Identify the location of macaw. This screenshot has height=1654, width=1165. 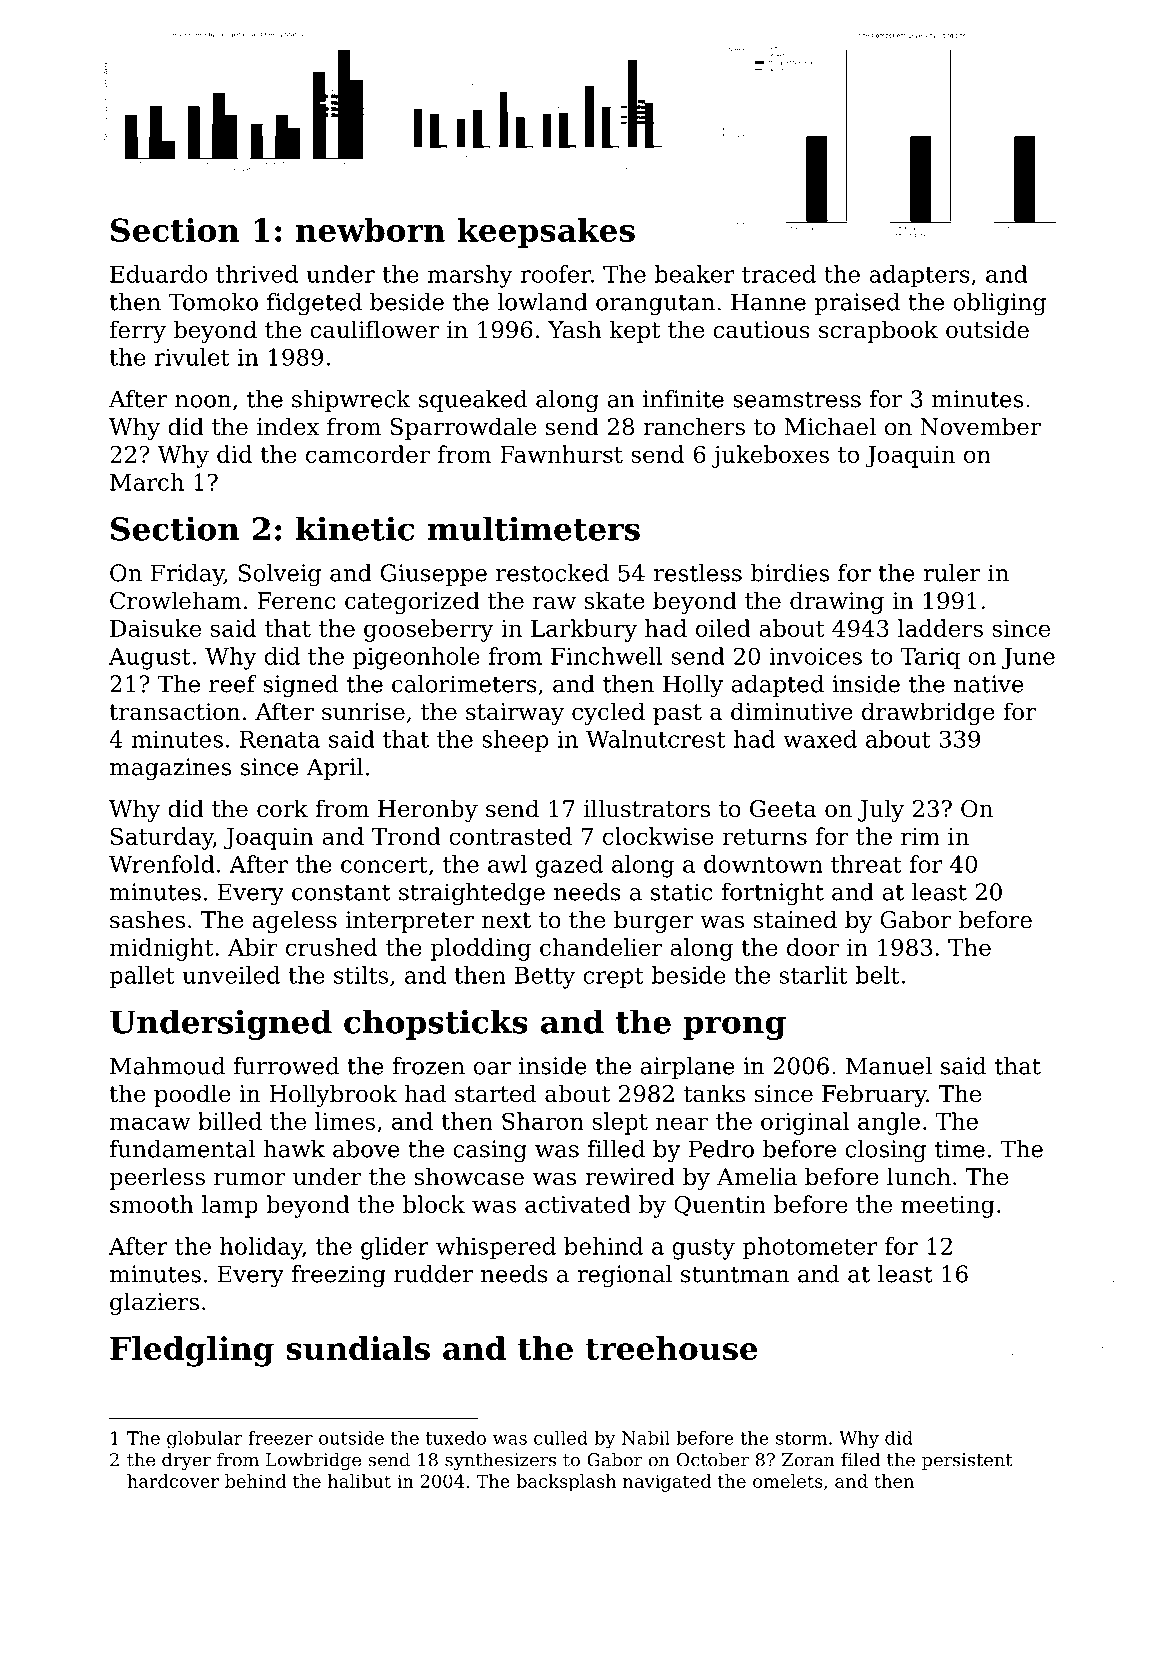
(150, 1123).
